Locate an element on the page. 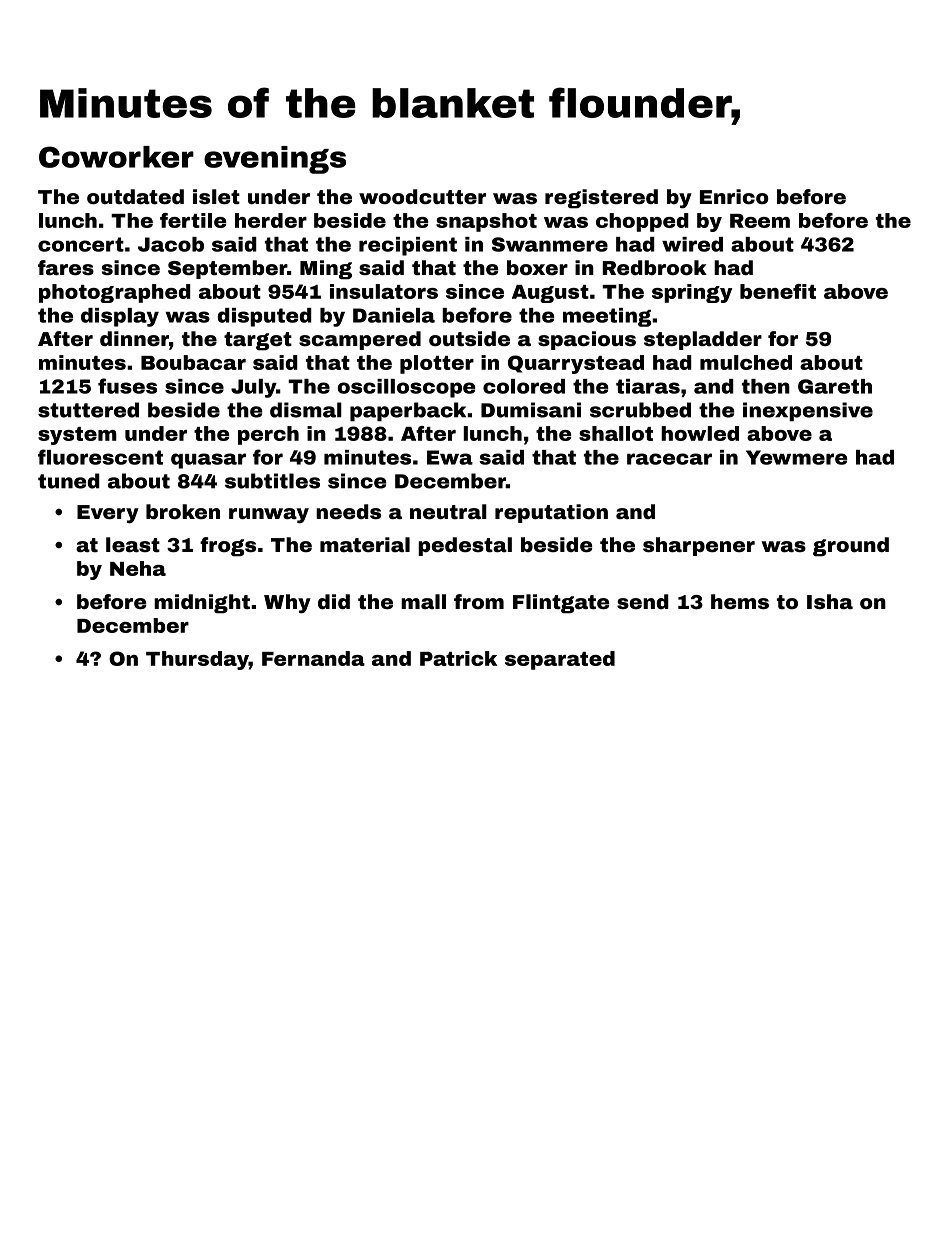  wired is located at coordinates (692, 244).
